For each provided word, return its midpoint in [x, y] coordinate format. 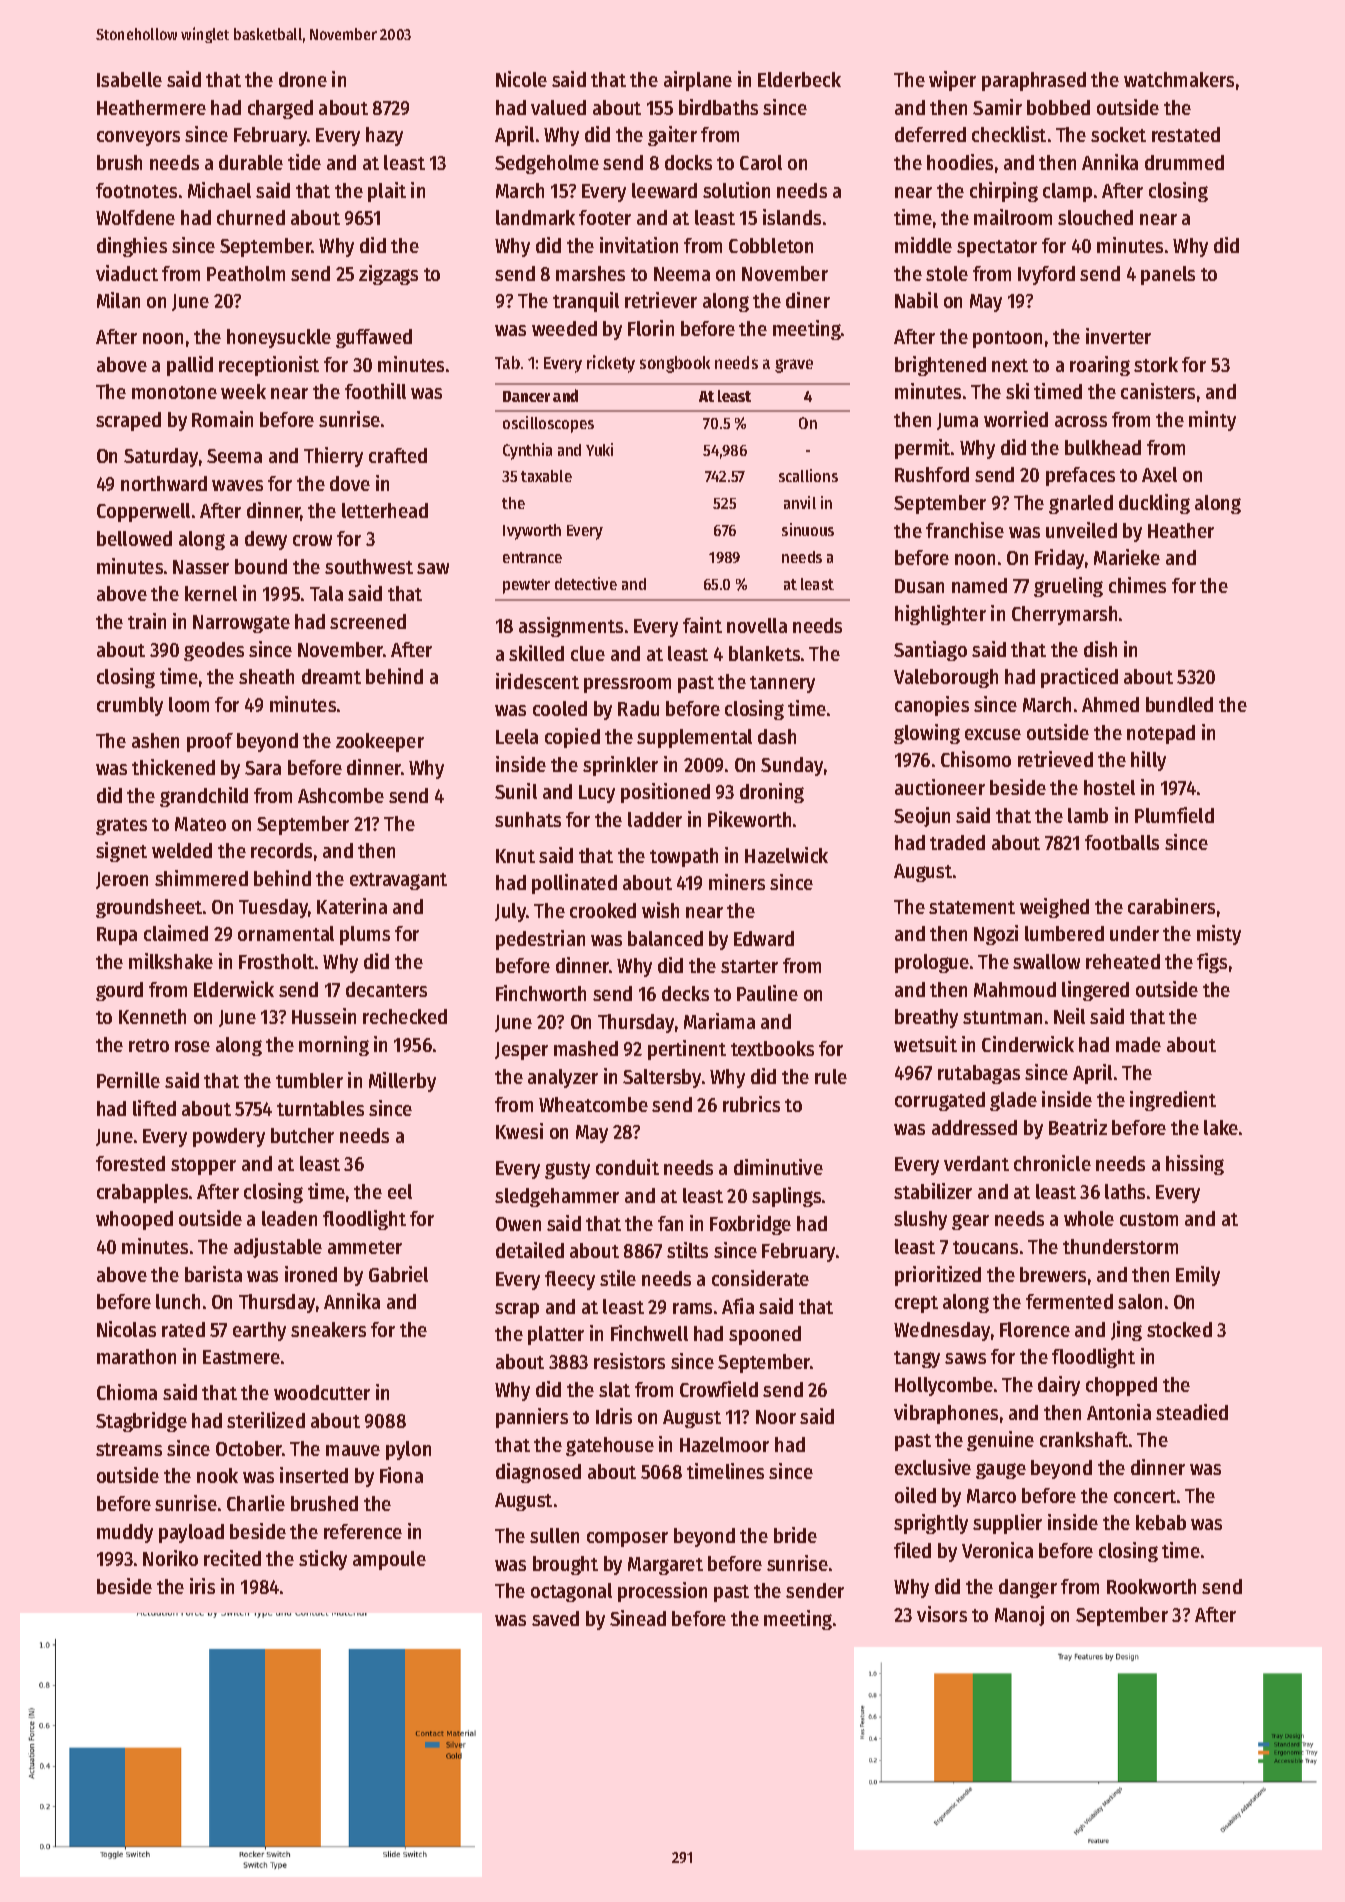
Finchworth [541, 993]
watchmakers [1179, 79]
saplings [786, 1197]
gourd [119, 991]
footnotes [136, 190]
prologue [932, 963]
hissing [1195, 1165]
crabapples [142, 1193]
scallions [808, 475]
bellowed [134, 538]
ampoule [389, 1560]
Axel [1159, 474]
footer [605, 217]
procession [662, 1592]
